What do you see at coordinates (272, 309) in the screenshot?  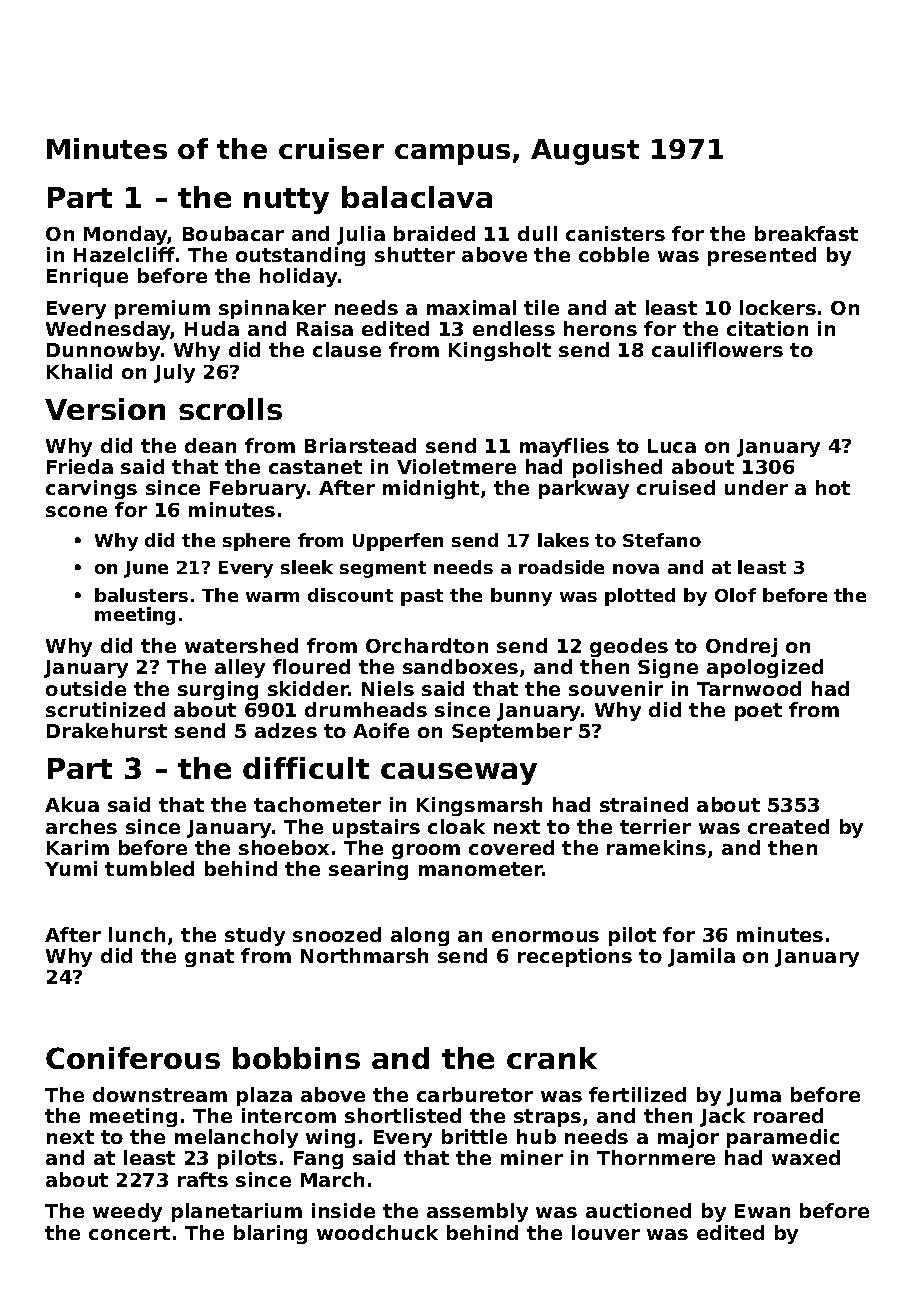 I see `spinnaker` at bounding box center [272, 309].
